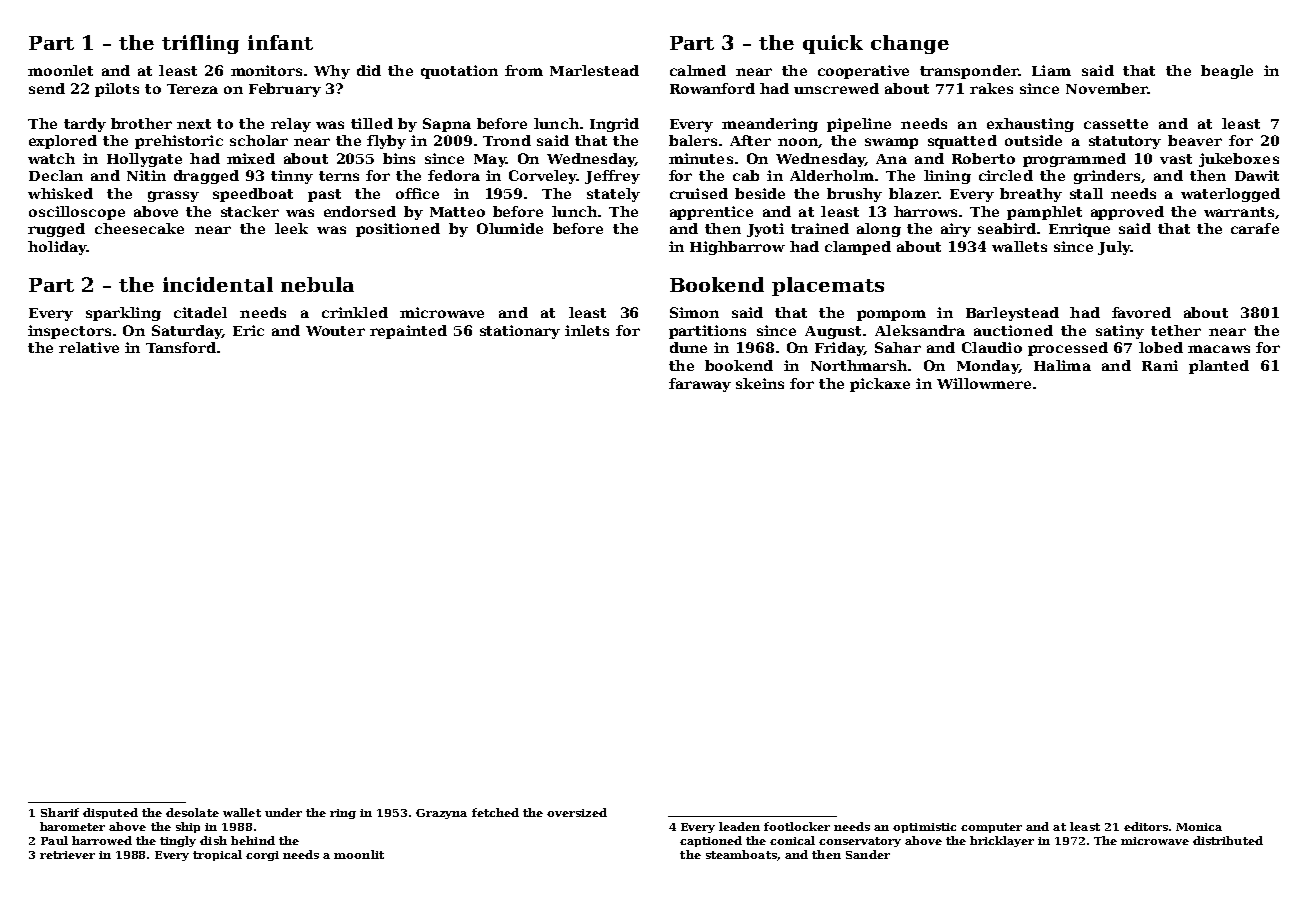 This screenshot has height=924, width=1308. What do you see at coordinates (524, 70) in the screenshot?
I see `from` at bounding box center [524, 70].
